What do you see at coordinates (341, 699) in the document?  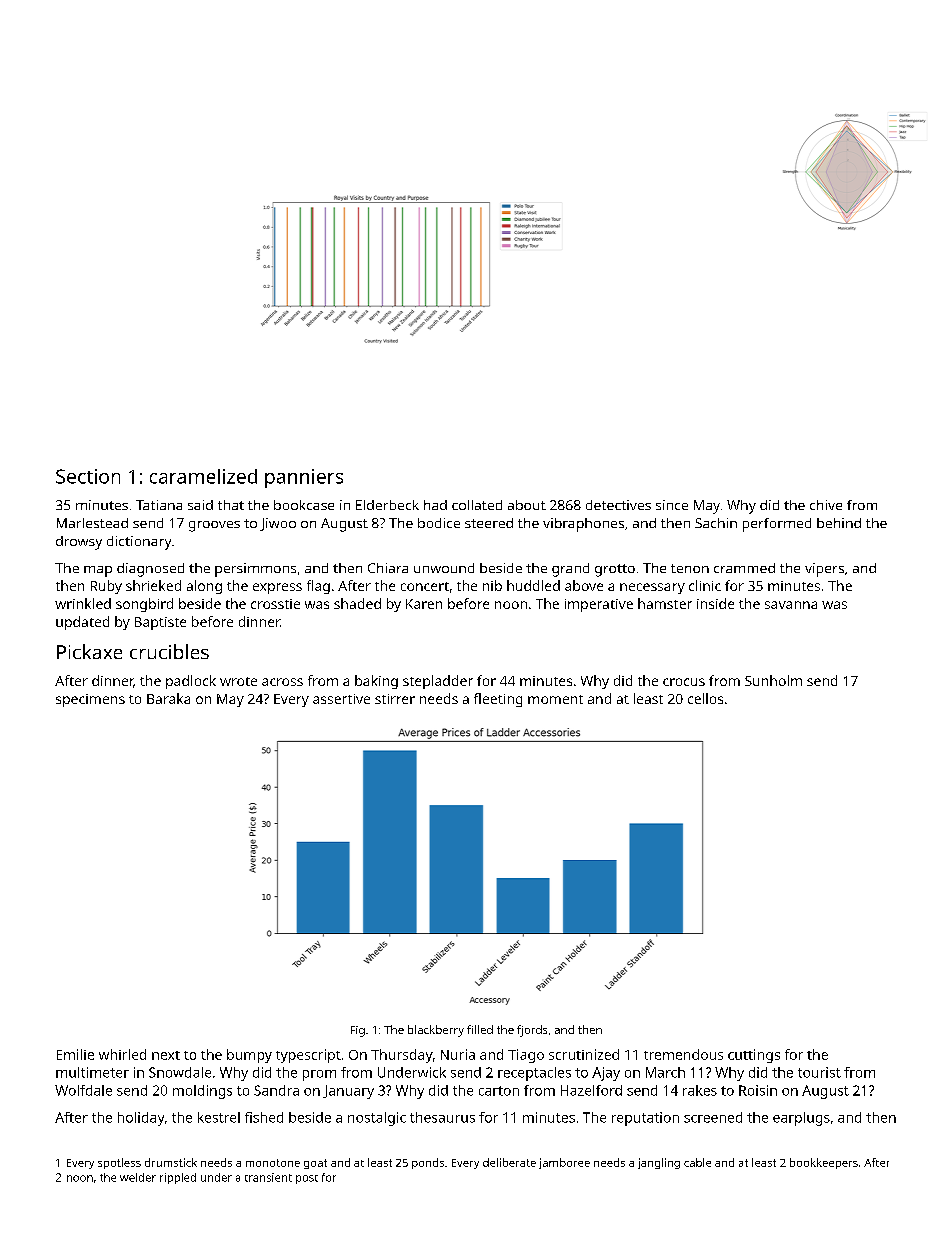 I see `assertive` at bounding box center [341, 699].
